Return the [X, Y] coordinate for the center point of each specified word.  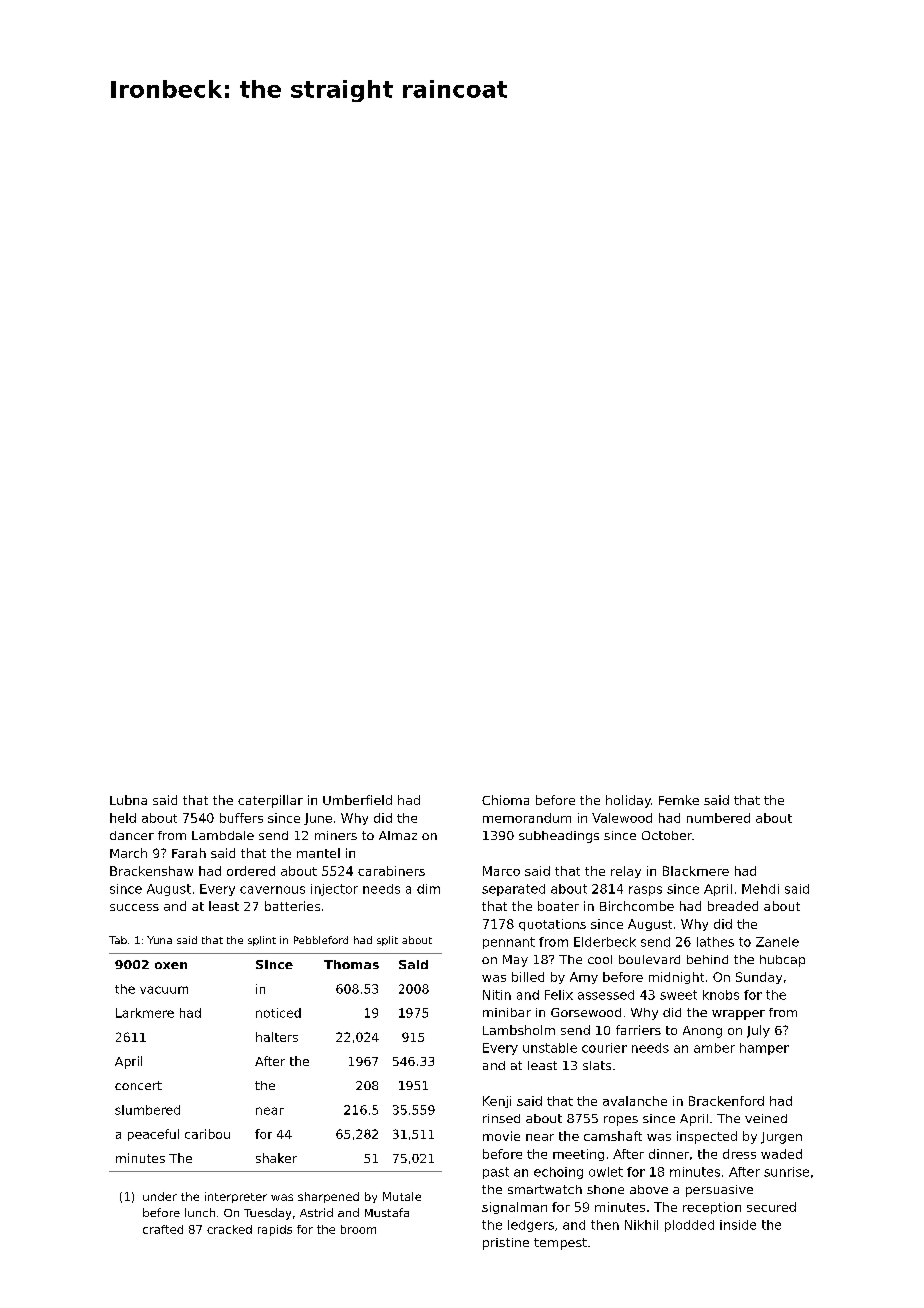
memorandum [527, 818]
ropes [621, 1121]
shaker [276, 1158]
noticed [278, 1013]
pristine [506, 1244]
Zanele [777, 942]
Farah [189, 853]
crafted [163, 1229]
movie [501, 1136]
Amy [584, 978]
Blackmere [696, 871]
